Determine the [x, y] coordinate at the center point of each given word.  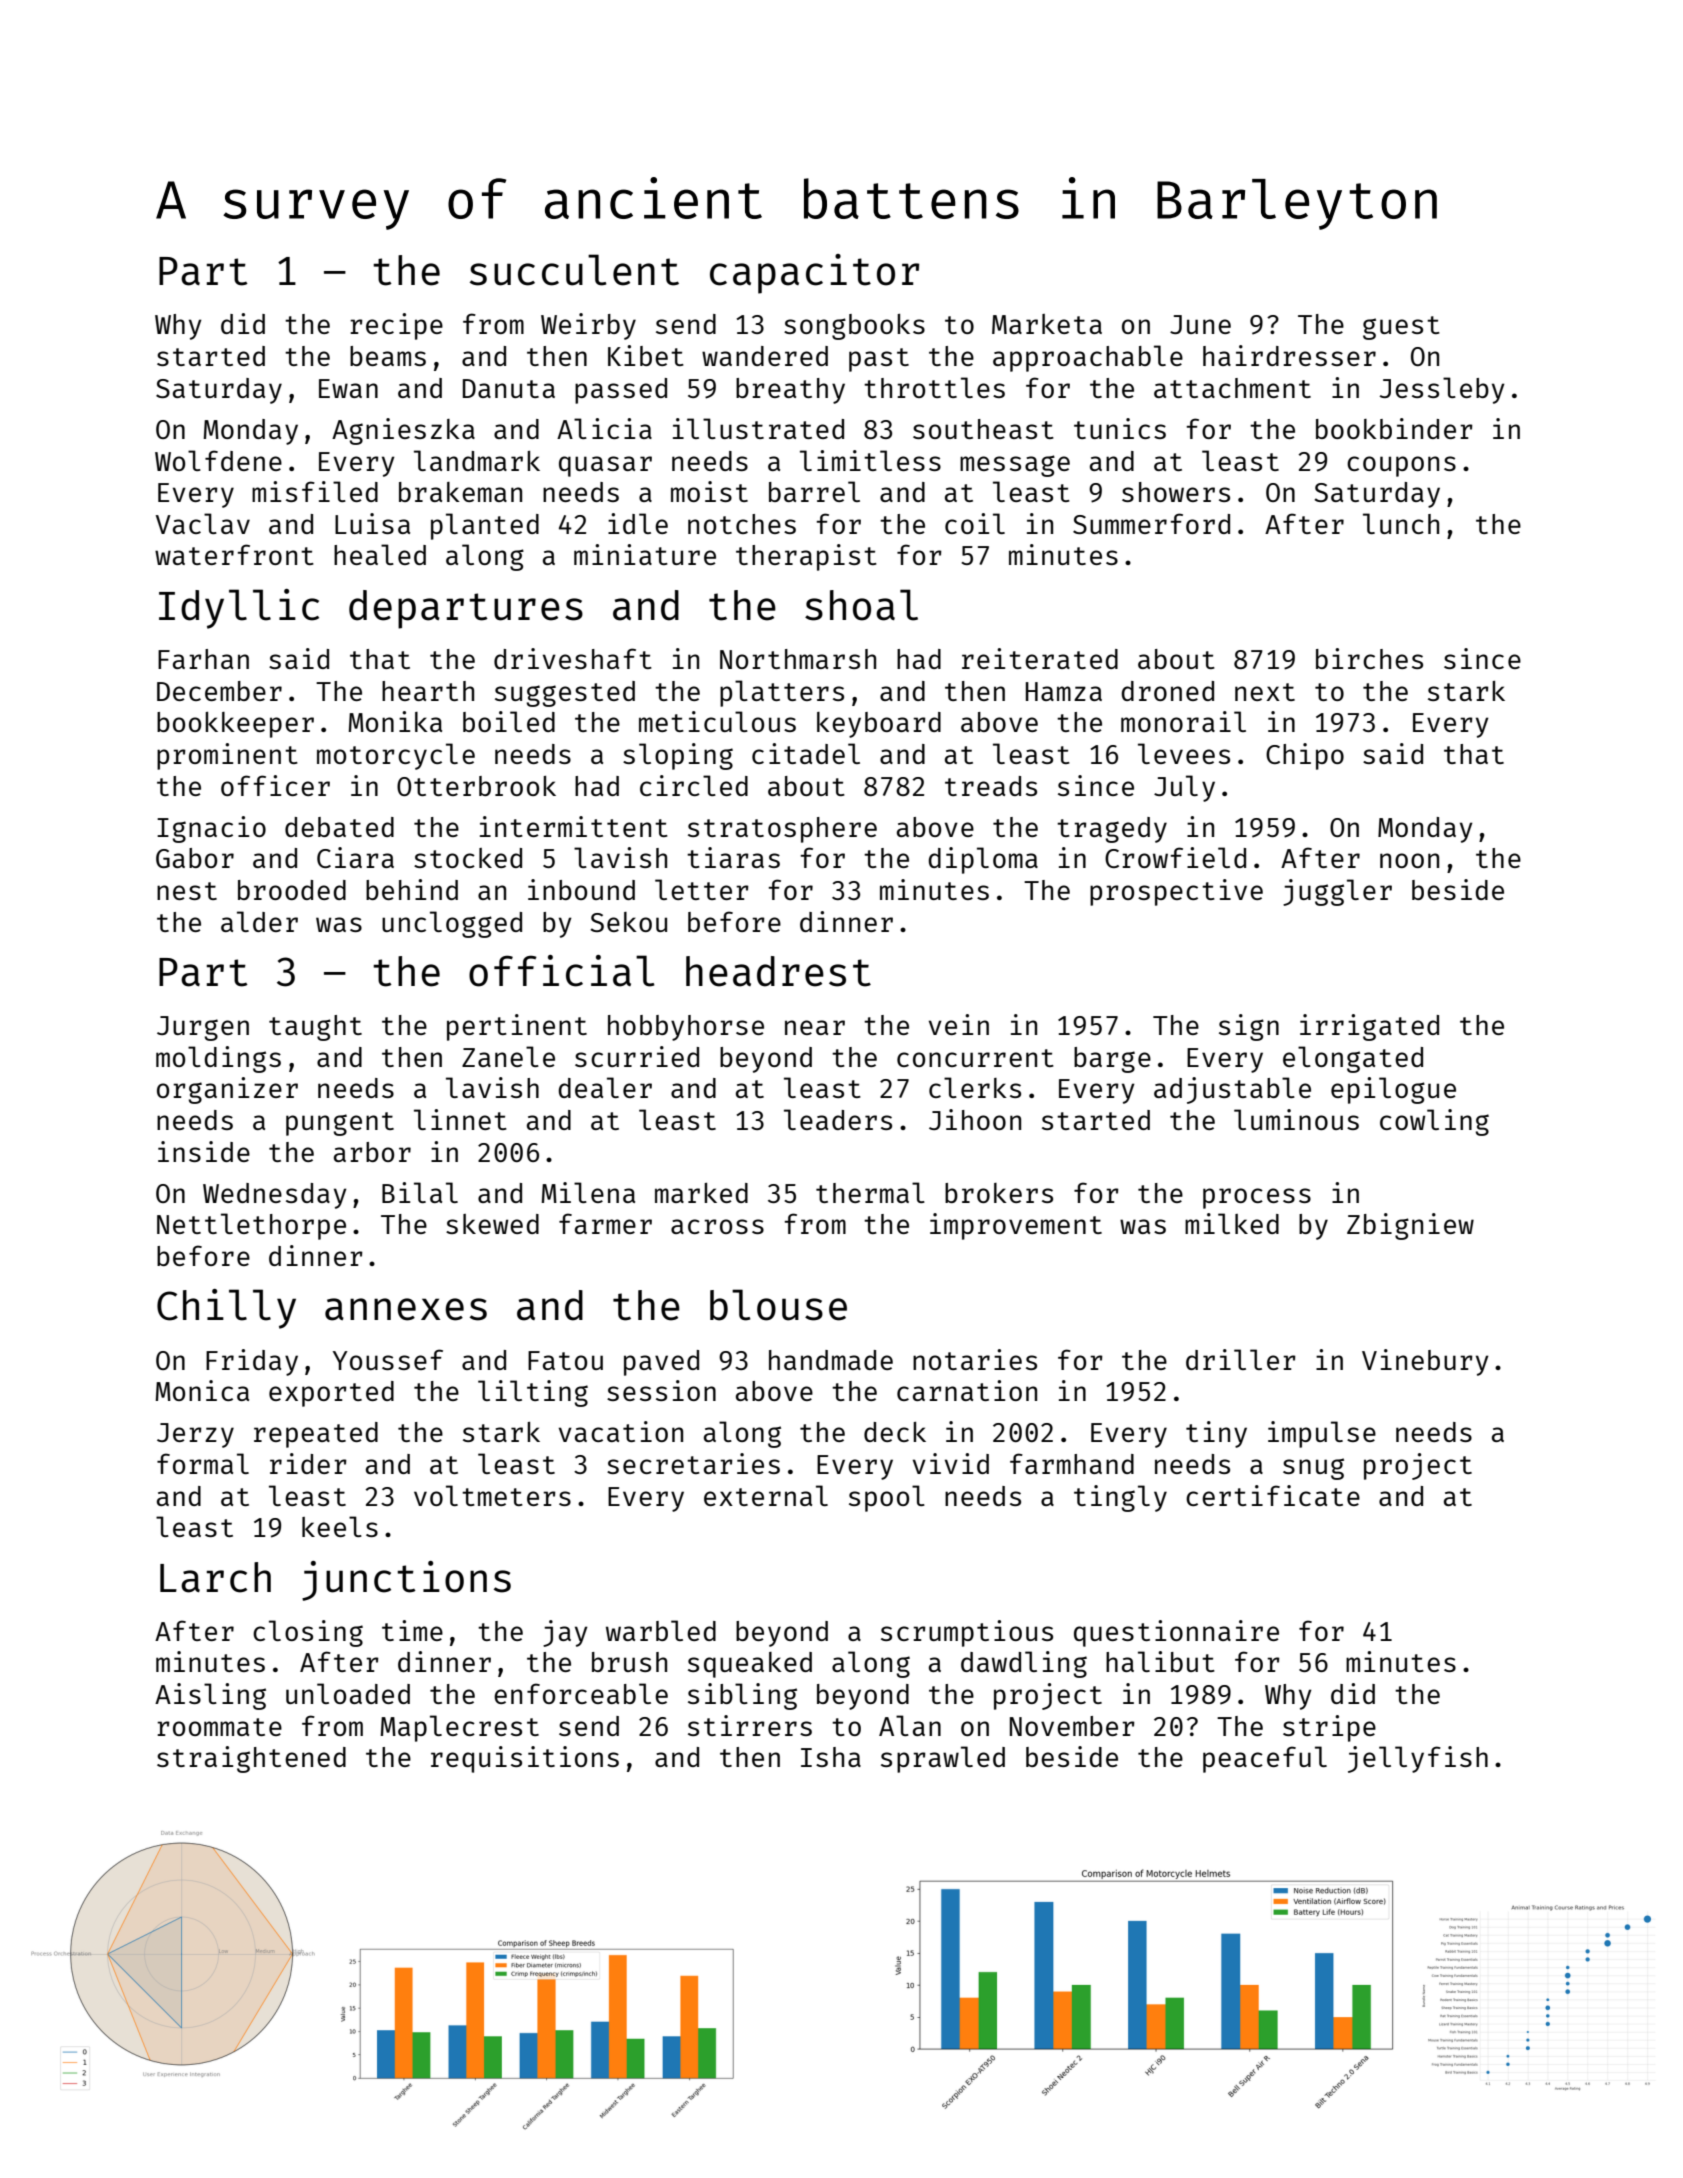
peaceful [1265, 1759]
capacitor [814, 274]
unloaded [348, 1693]
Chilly [226, 1309]
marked [701, 1193]
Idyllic [239, 609]
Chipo [1305, 756]
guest [1401, 328]
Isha [831, 1757]
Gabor [195, 858]
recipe [396, 326]
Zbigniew [1410, 1226]
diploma [983, 860]
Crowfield [1175, 857]
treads [991, 786]
